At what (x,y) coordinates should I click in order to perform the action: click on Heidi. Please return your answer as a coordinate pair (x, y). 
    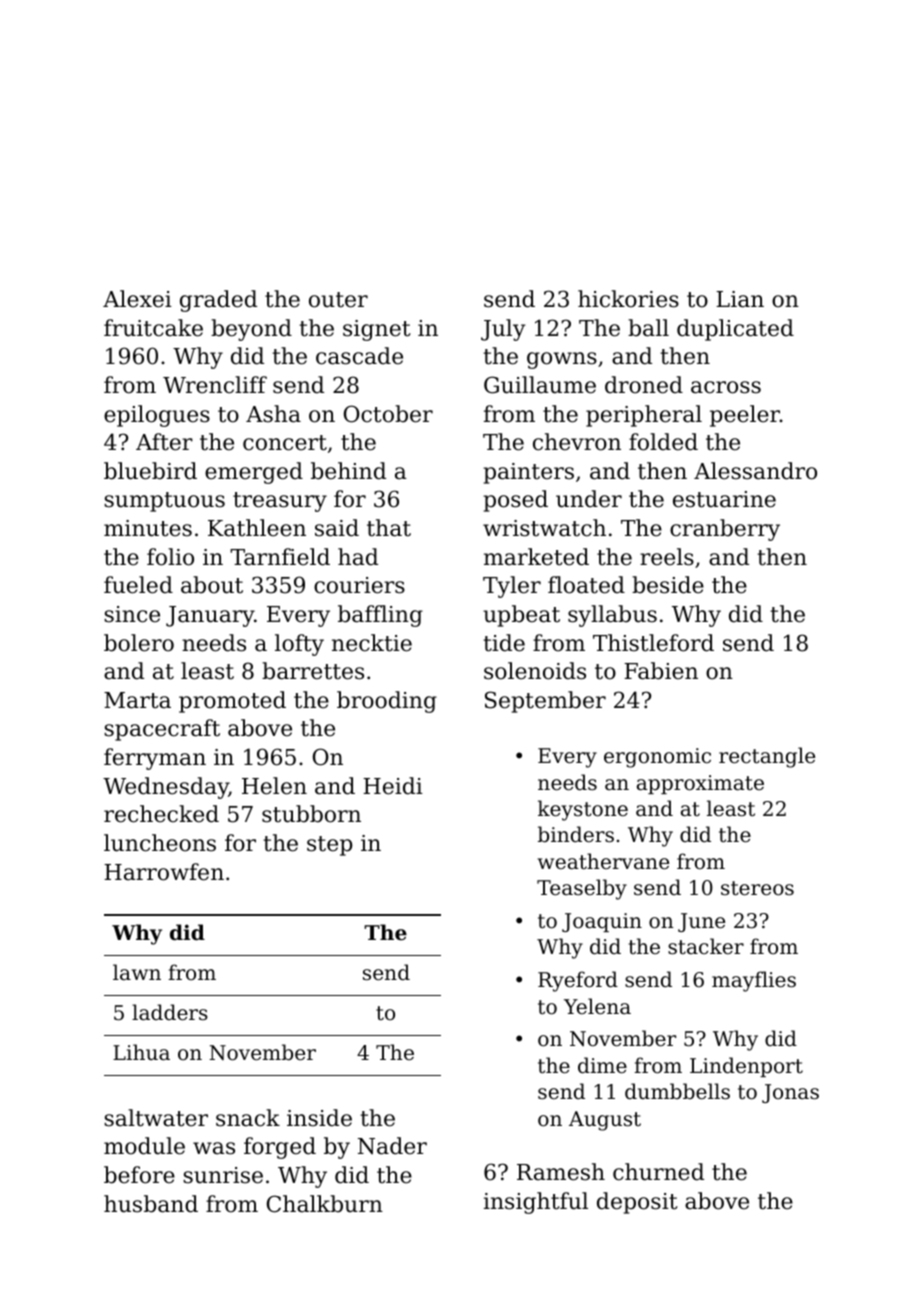
    Looking at the image, I should click on (393, 786).
